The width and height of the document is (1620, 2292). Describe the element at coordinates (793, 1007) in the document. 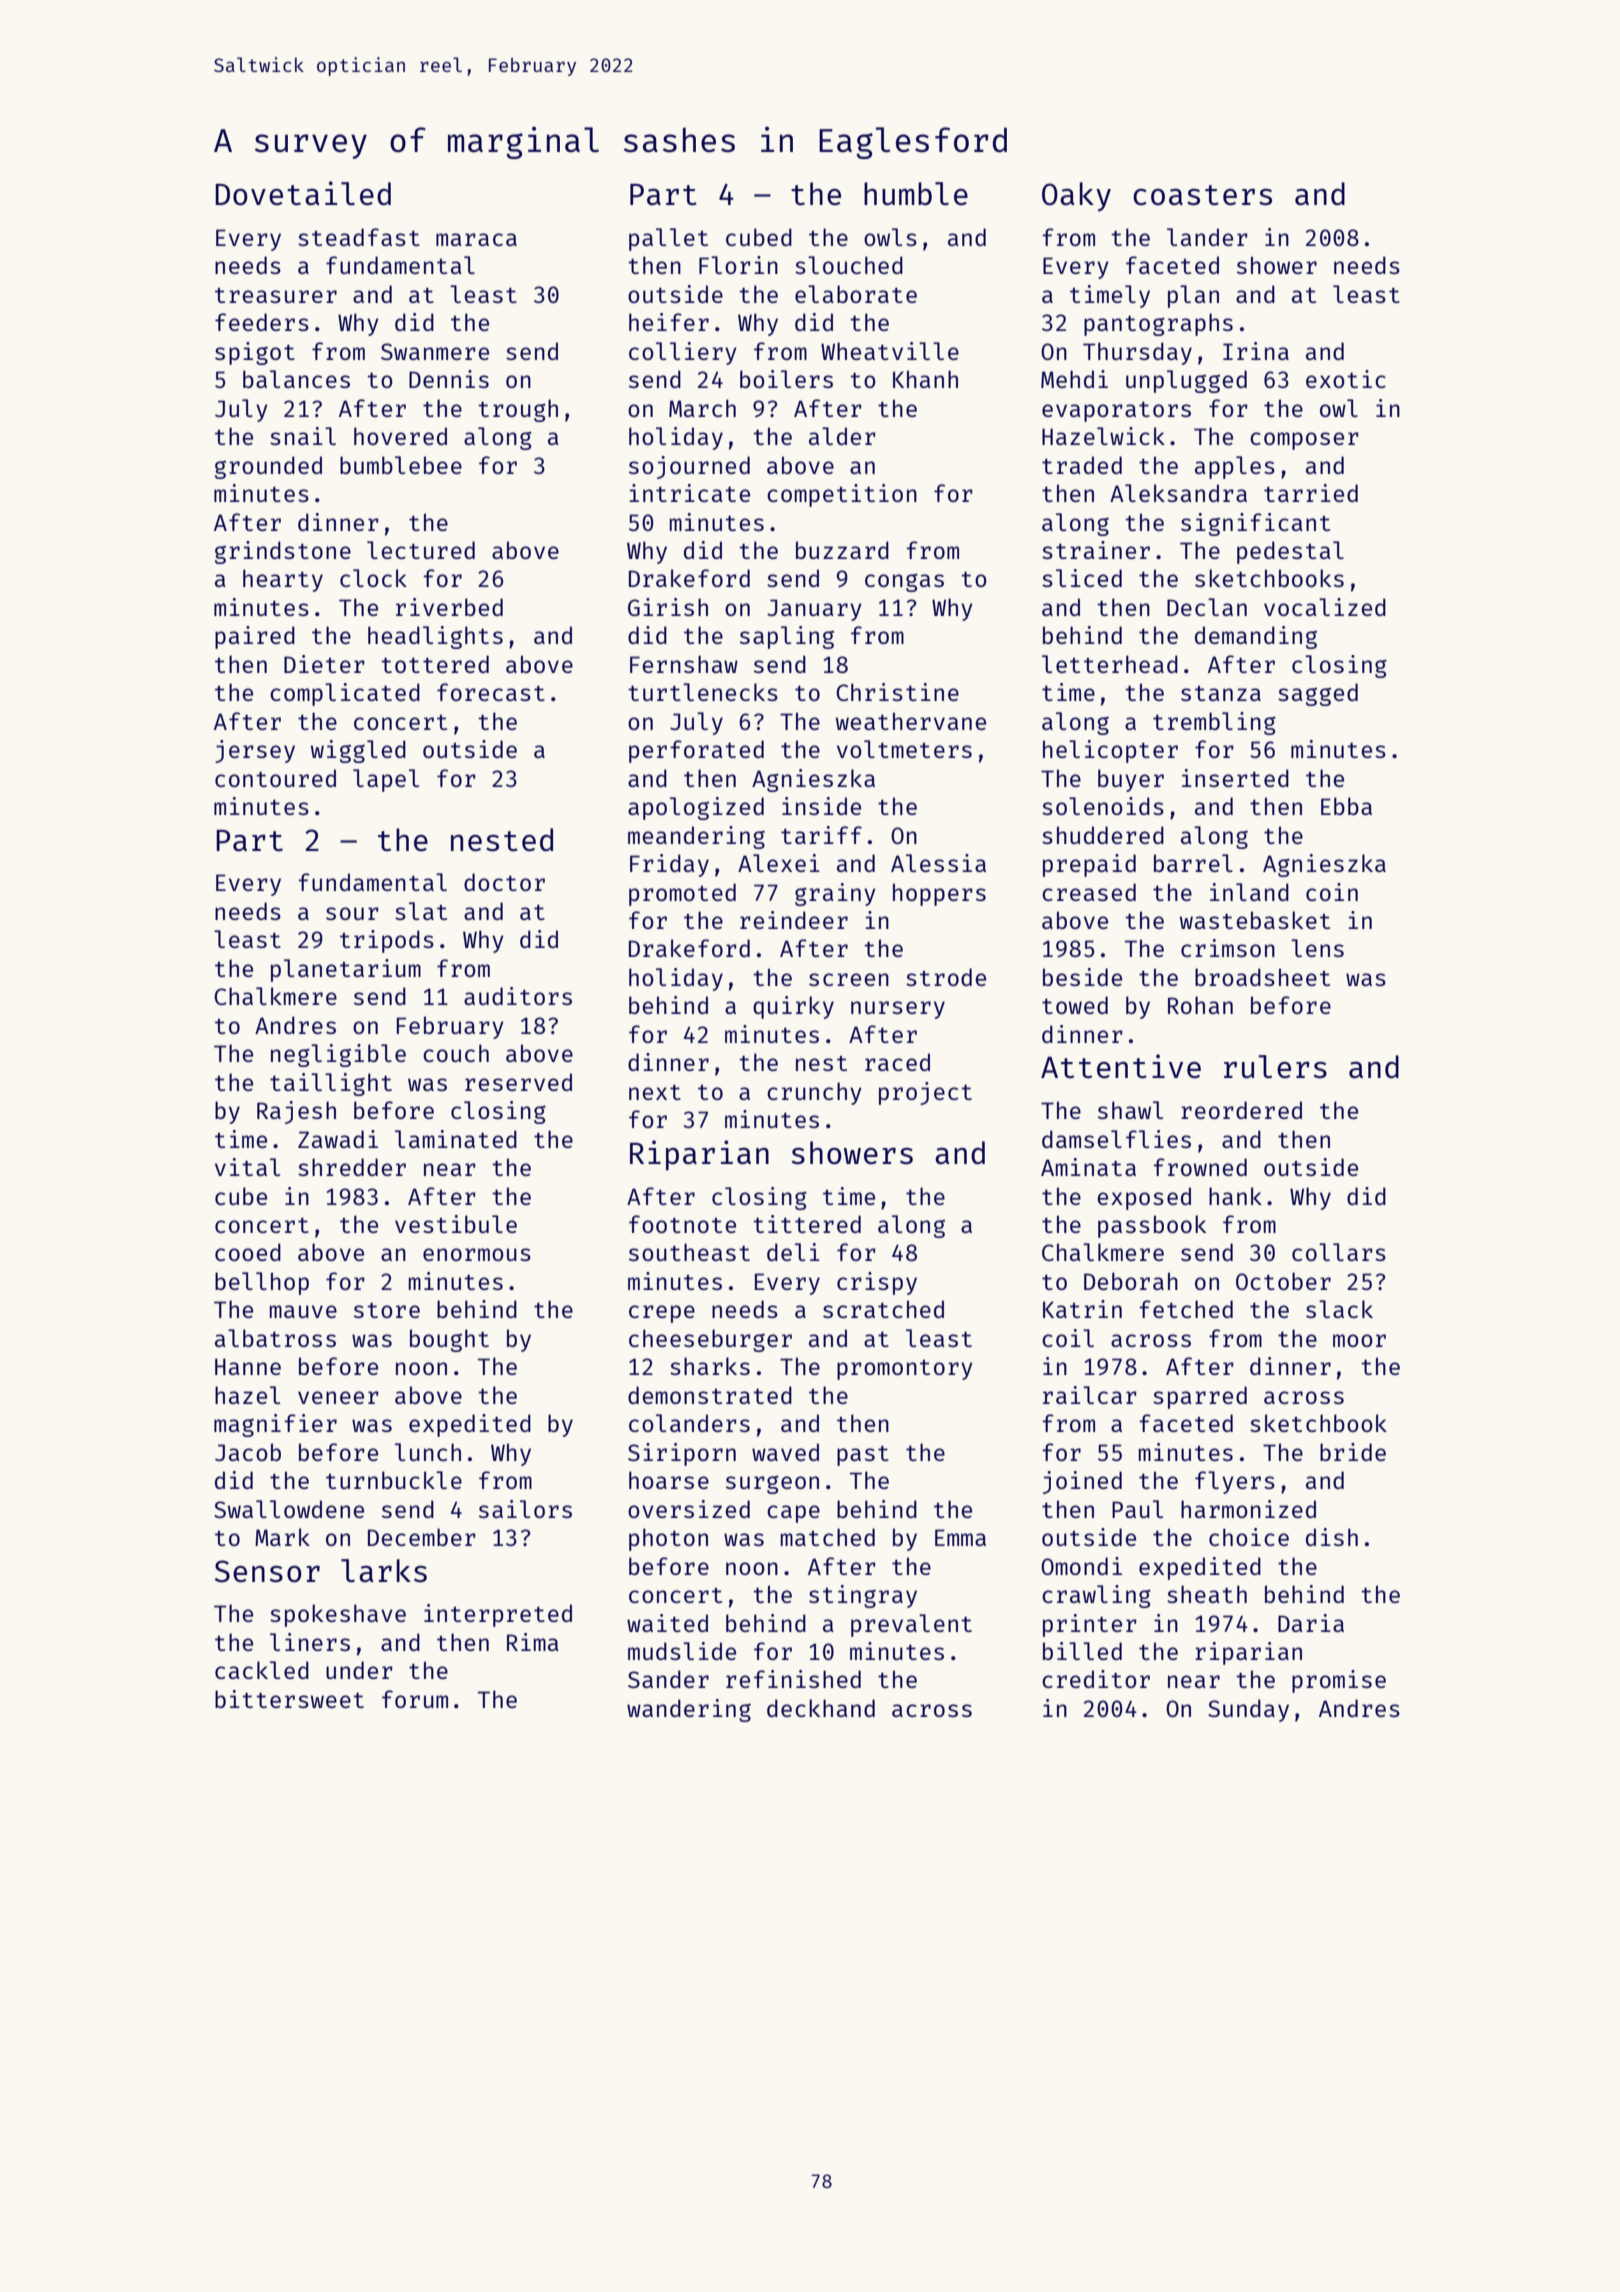

I see `quirky` at that location.
